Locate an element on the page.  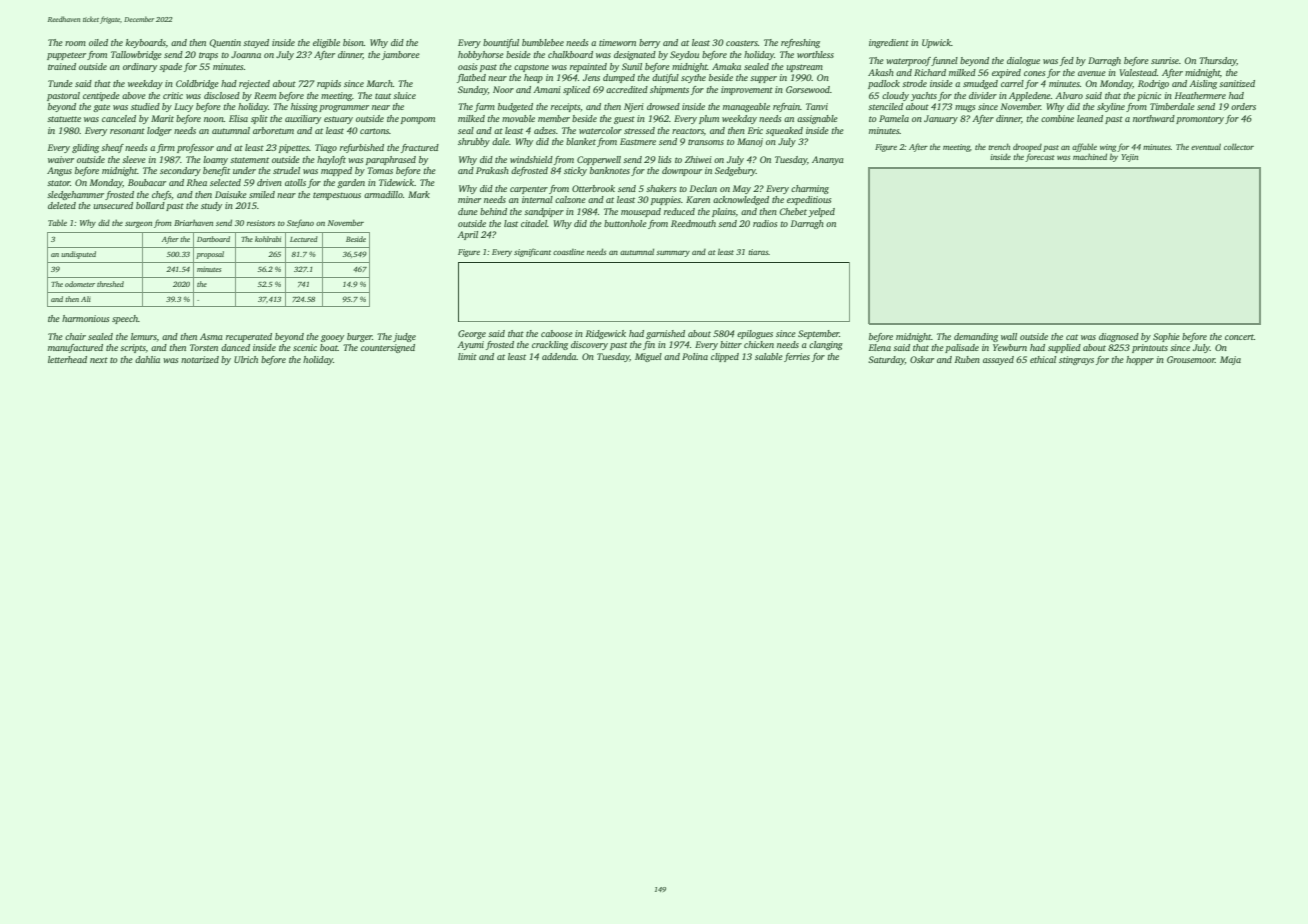
Yejin is located at coordinates (1129, 158).
